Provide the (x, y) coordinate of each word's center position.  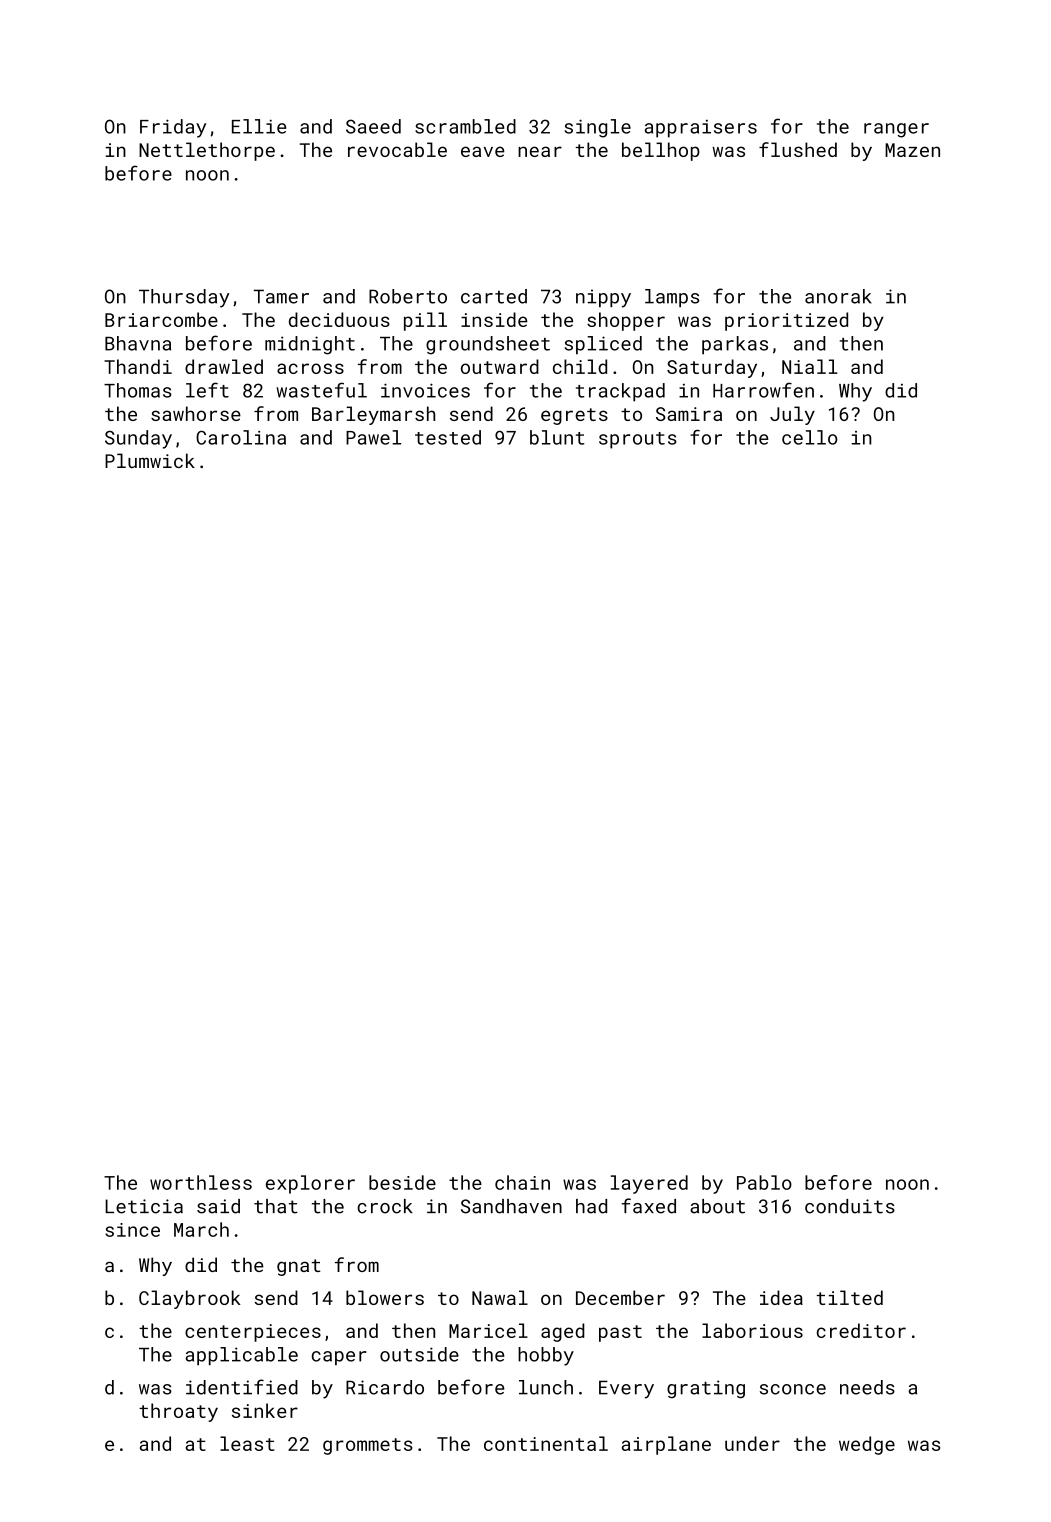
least (247, 1443)
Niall (810, 366)
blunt (557, 437)
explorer (310, 1184)
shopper (626, 321)
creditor (861, 1330)
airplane (666, 1445)
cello (810, 437)
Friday (173, 128)
